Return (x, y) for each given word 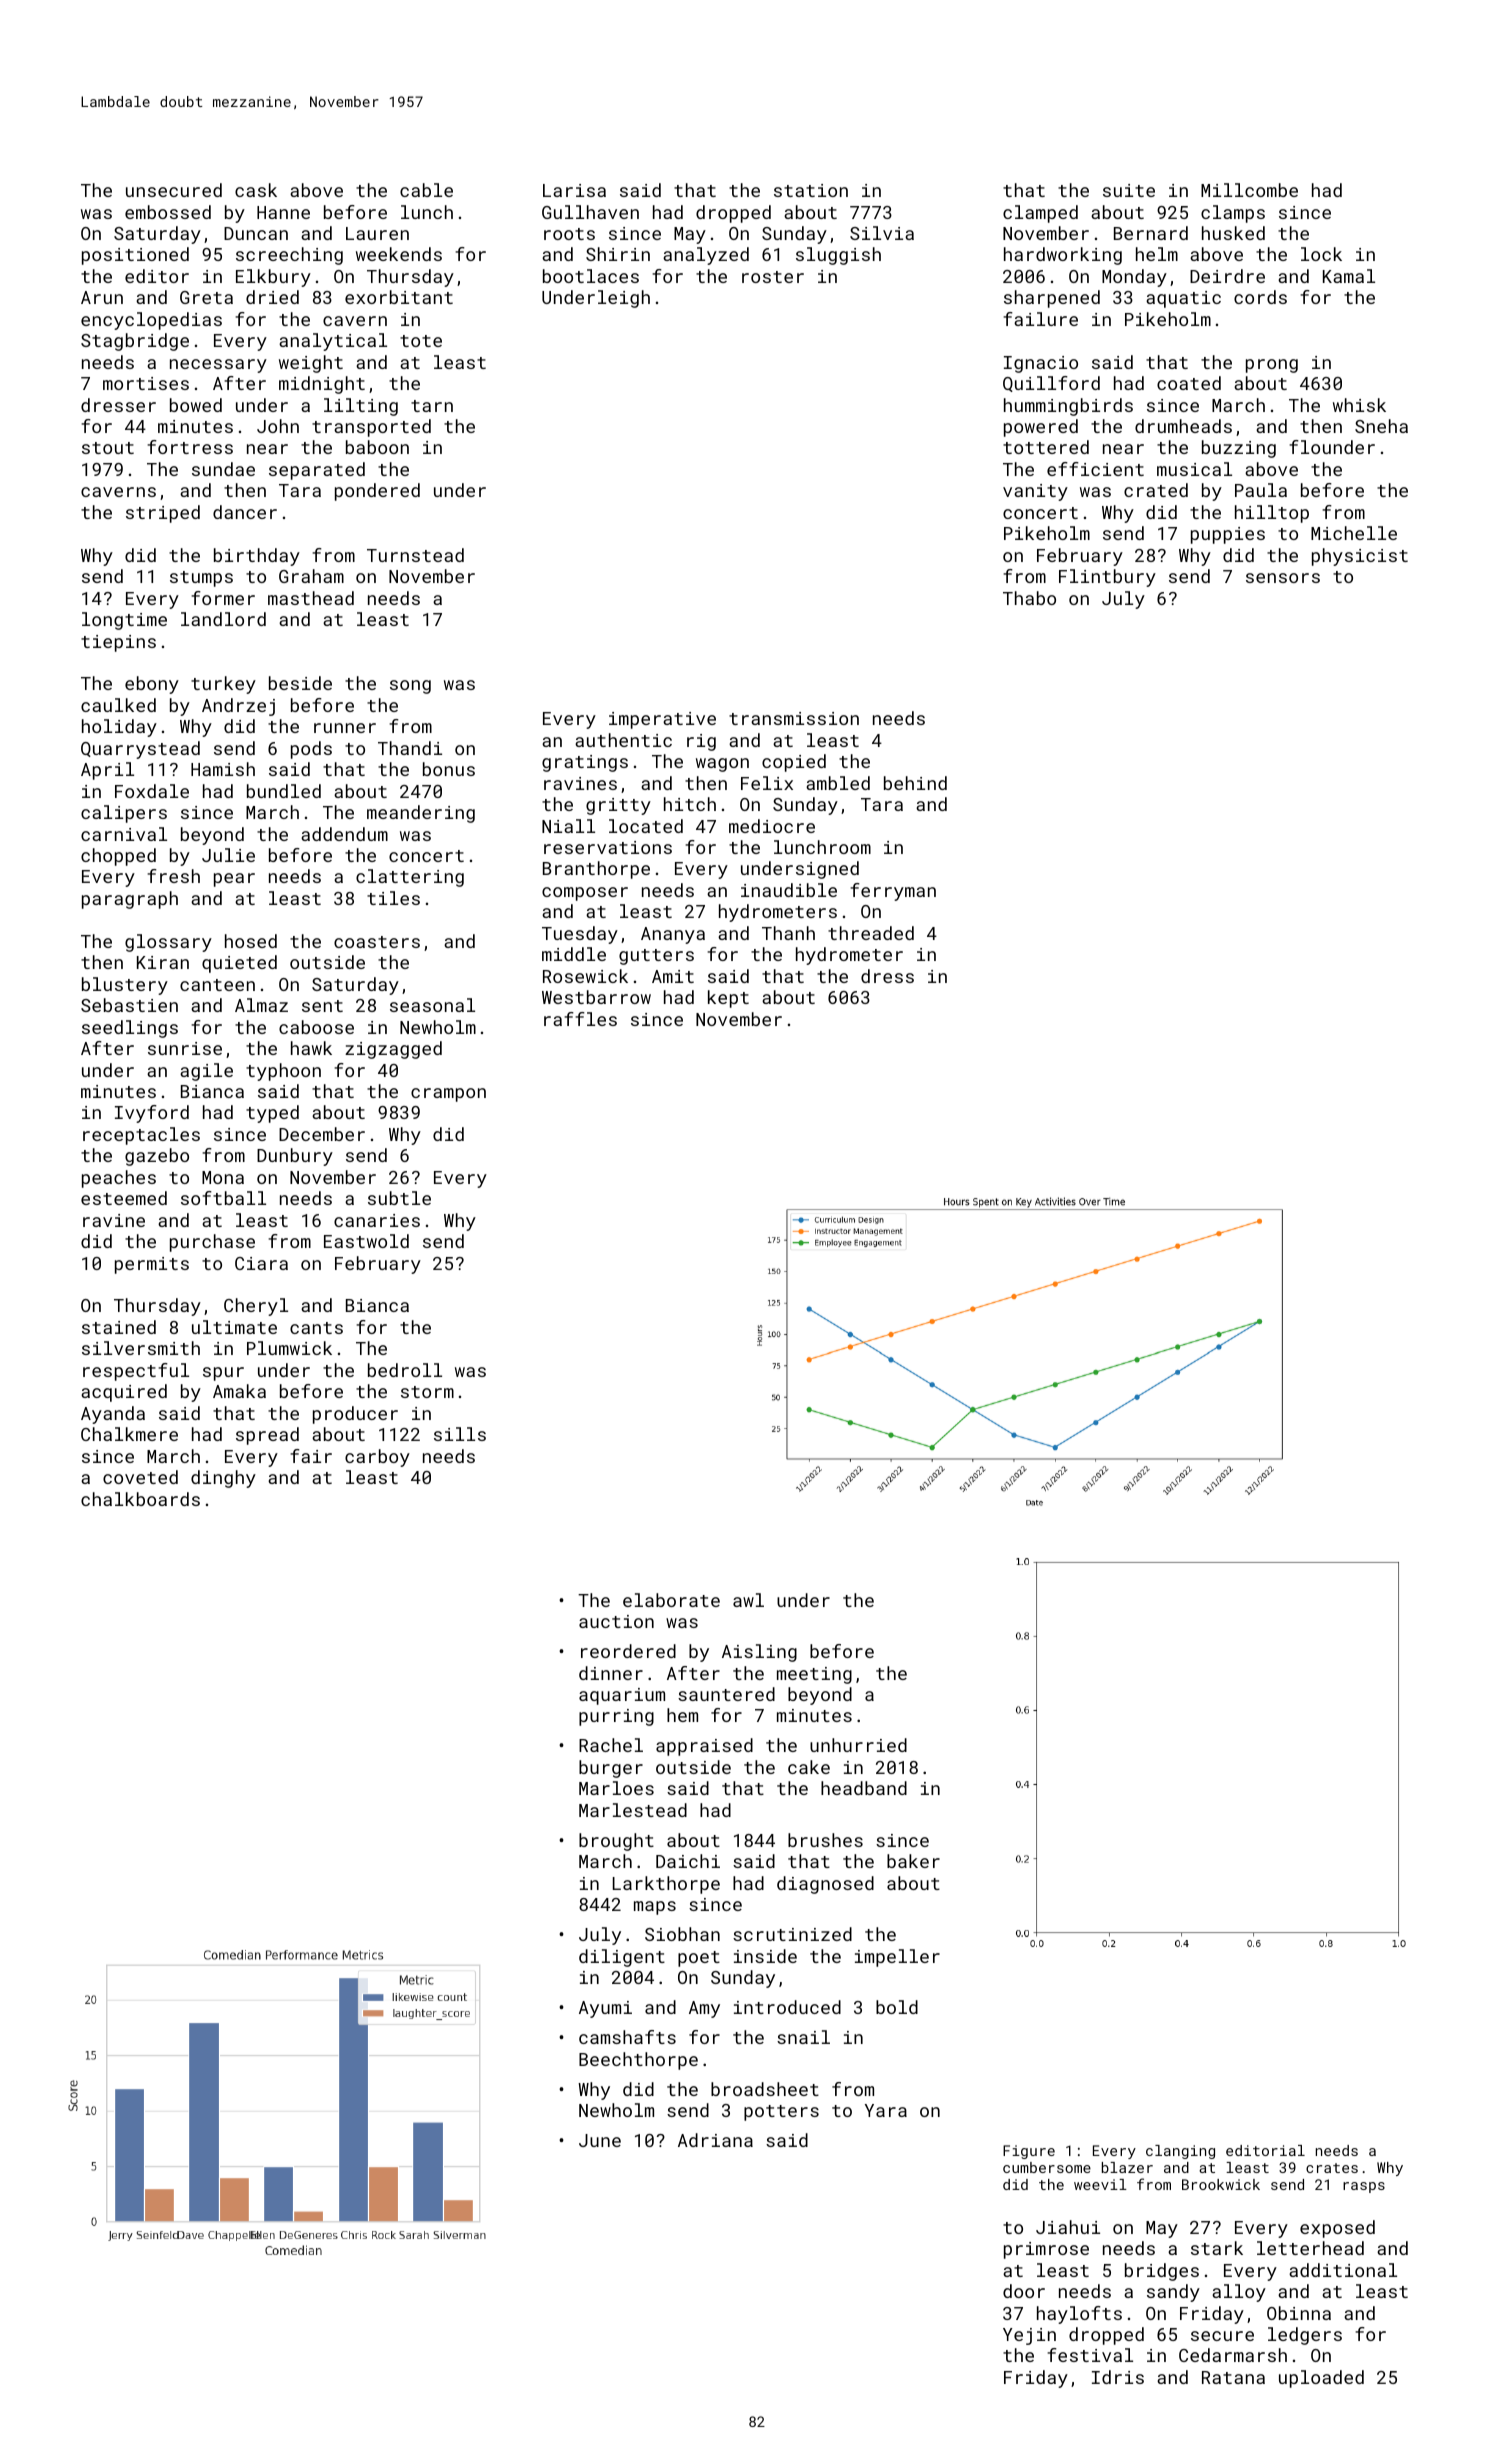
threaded (871, 933)
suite (1129, 190)
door (1024, 2291)
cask (256, 190)
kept (728, 999)
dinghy (223, 1479)
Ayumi (605, 2009)
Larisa (574, 190)
